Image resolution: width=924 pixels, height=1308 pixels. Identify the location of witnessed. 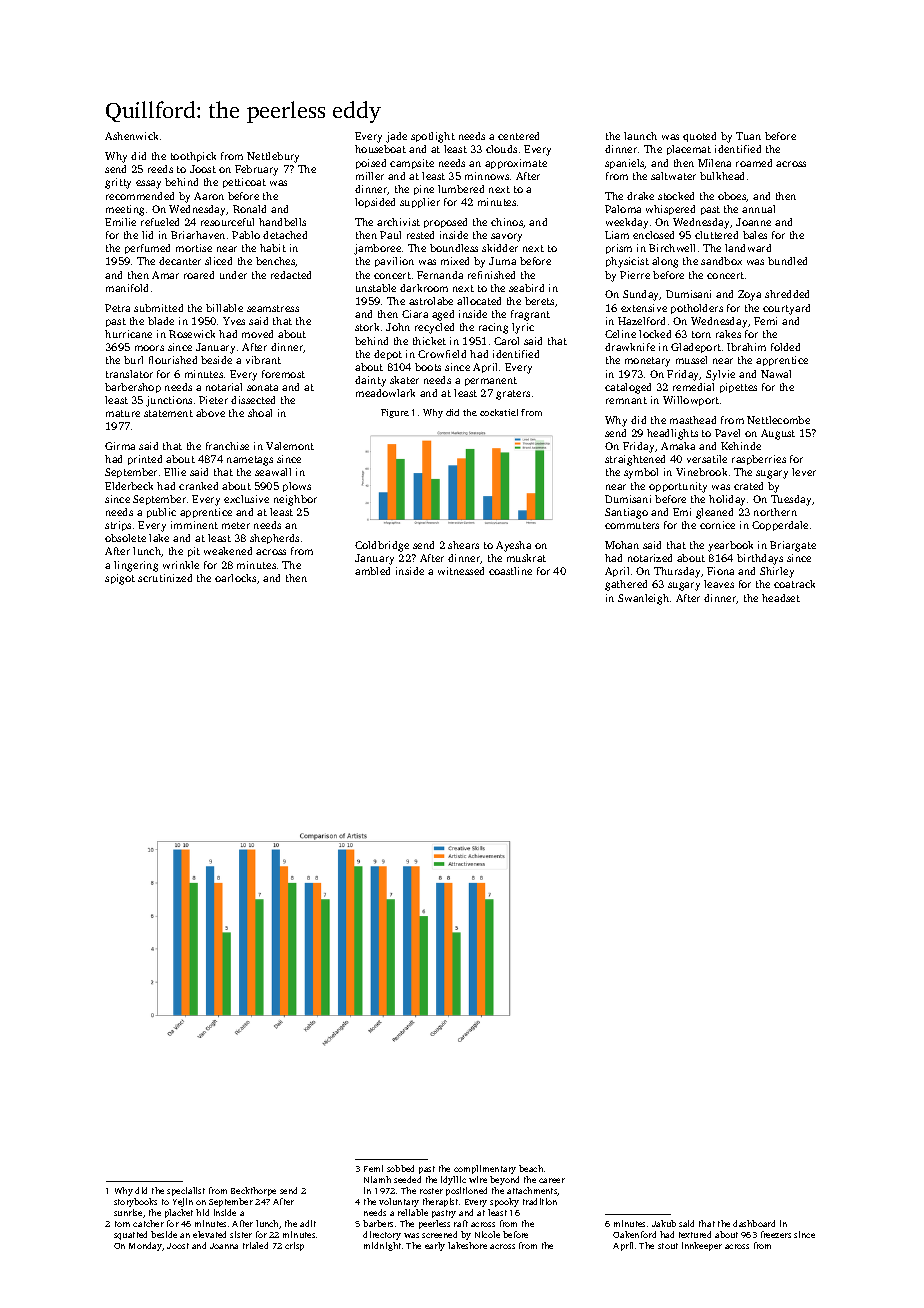
(461, 571).
